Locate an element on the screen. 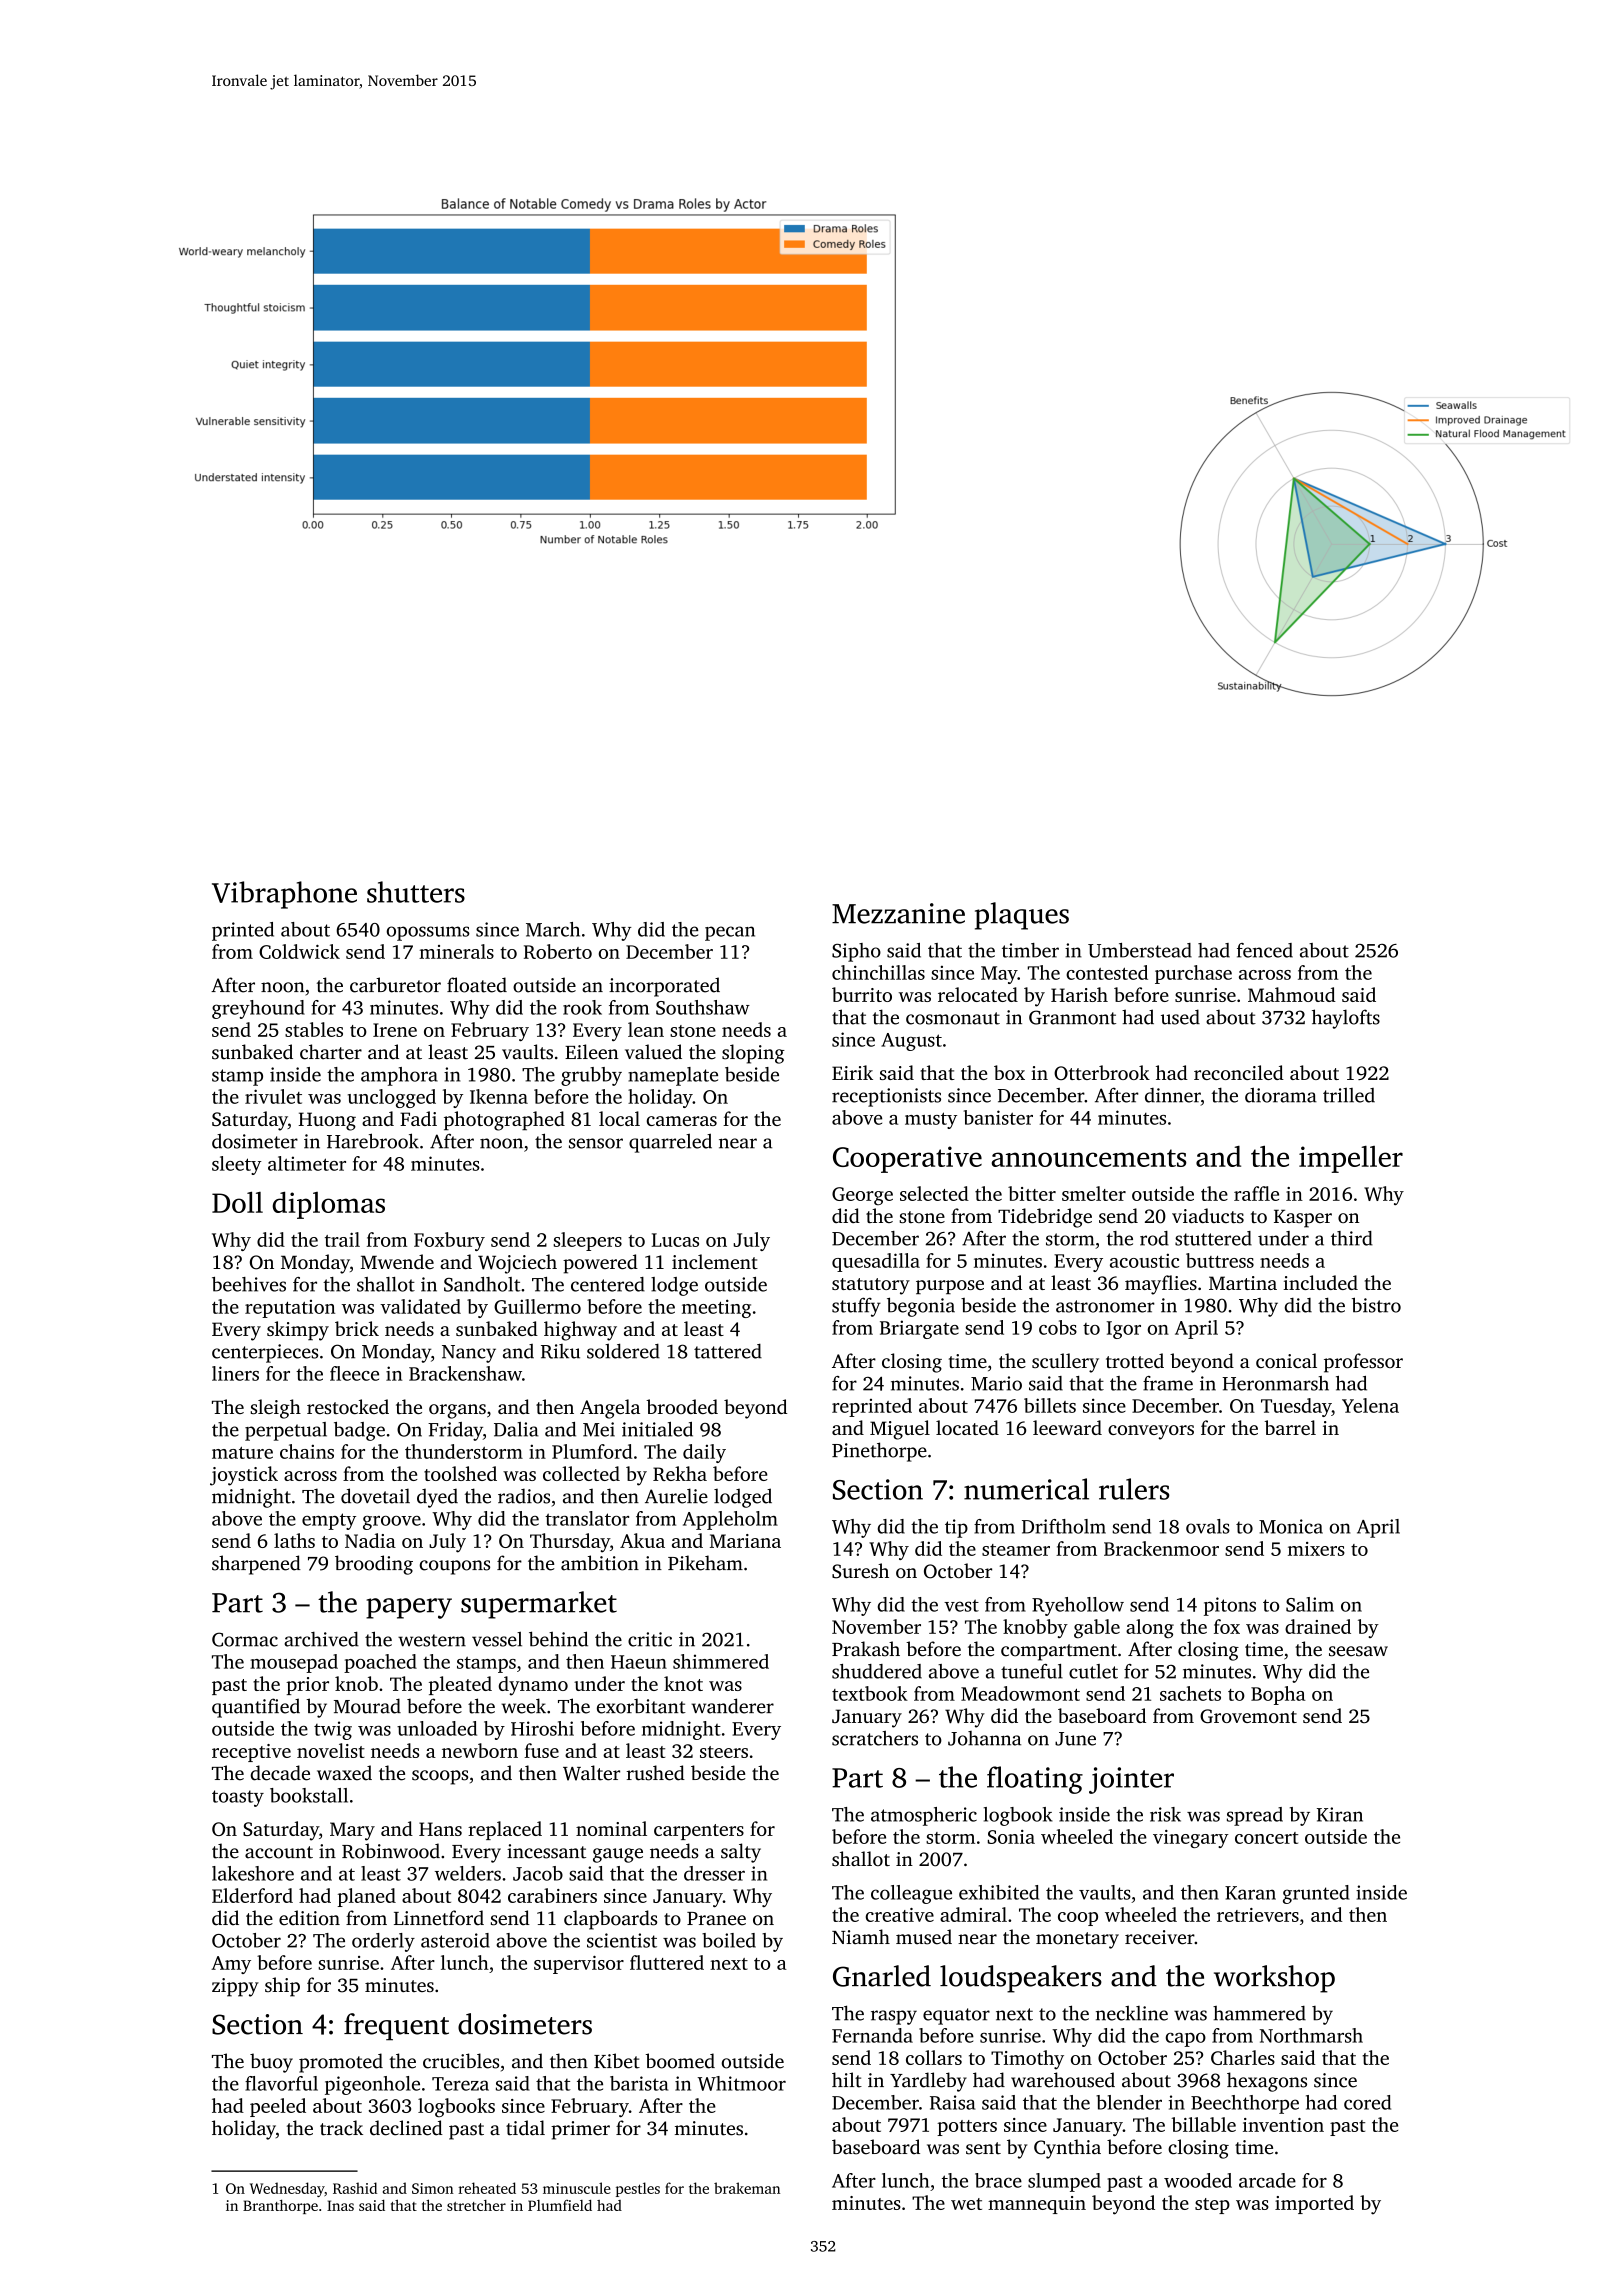  Grovemont is located at coordinates (1248, 1716).
